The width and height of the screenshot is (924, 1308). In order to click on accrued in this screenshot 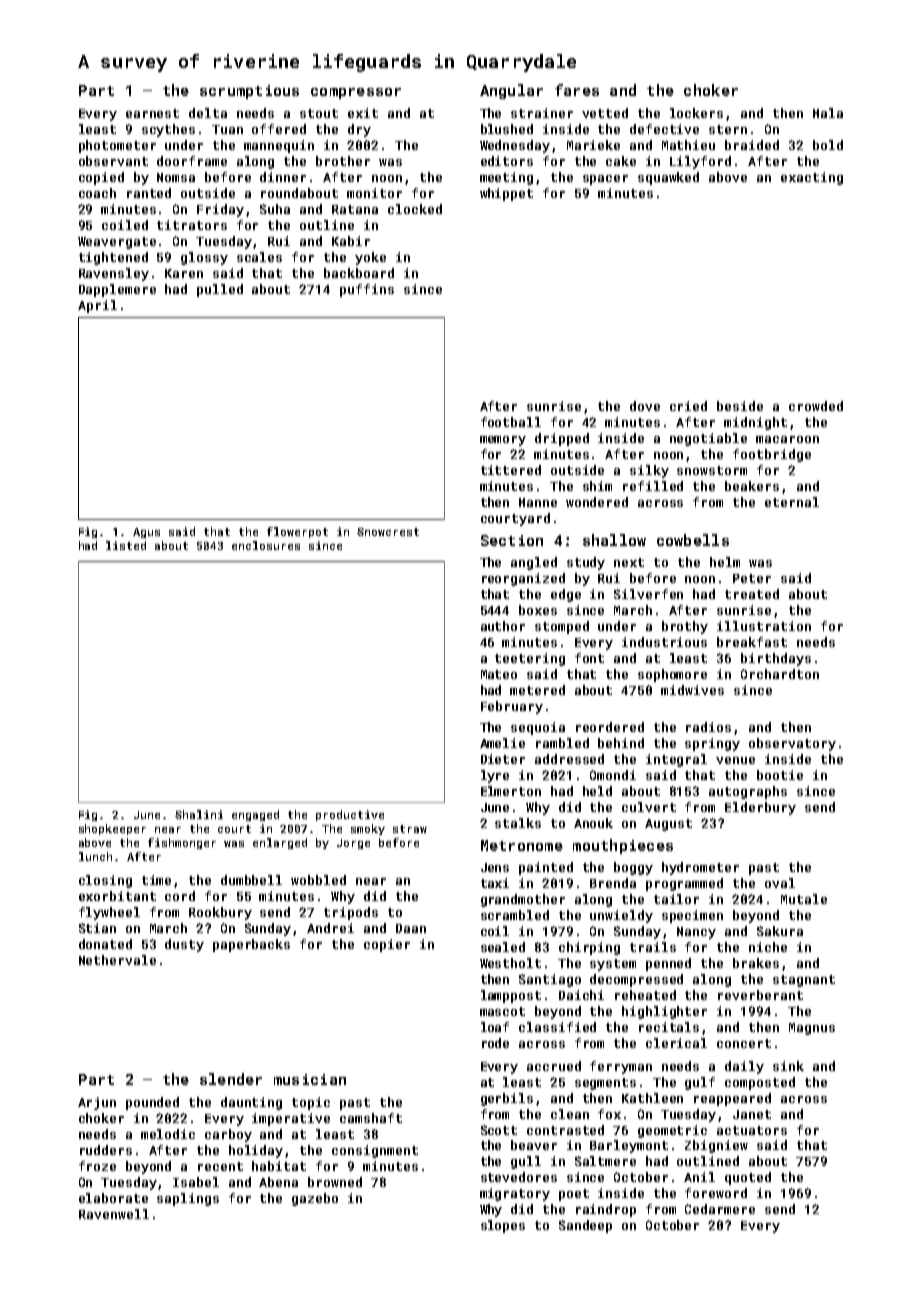, I will do `click(554, 1066)`.
